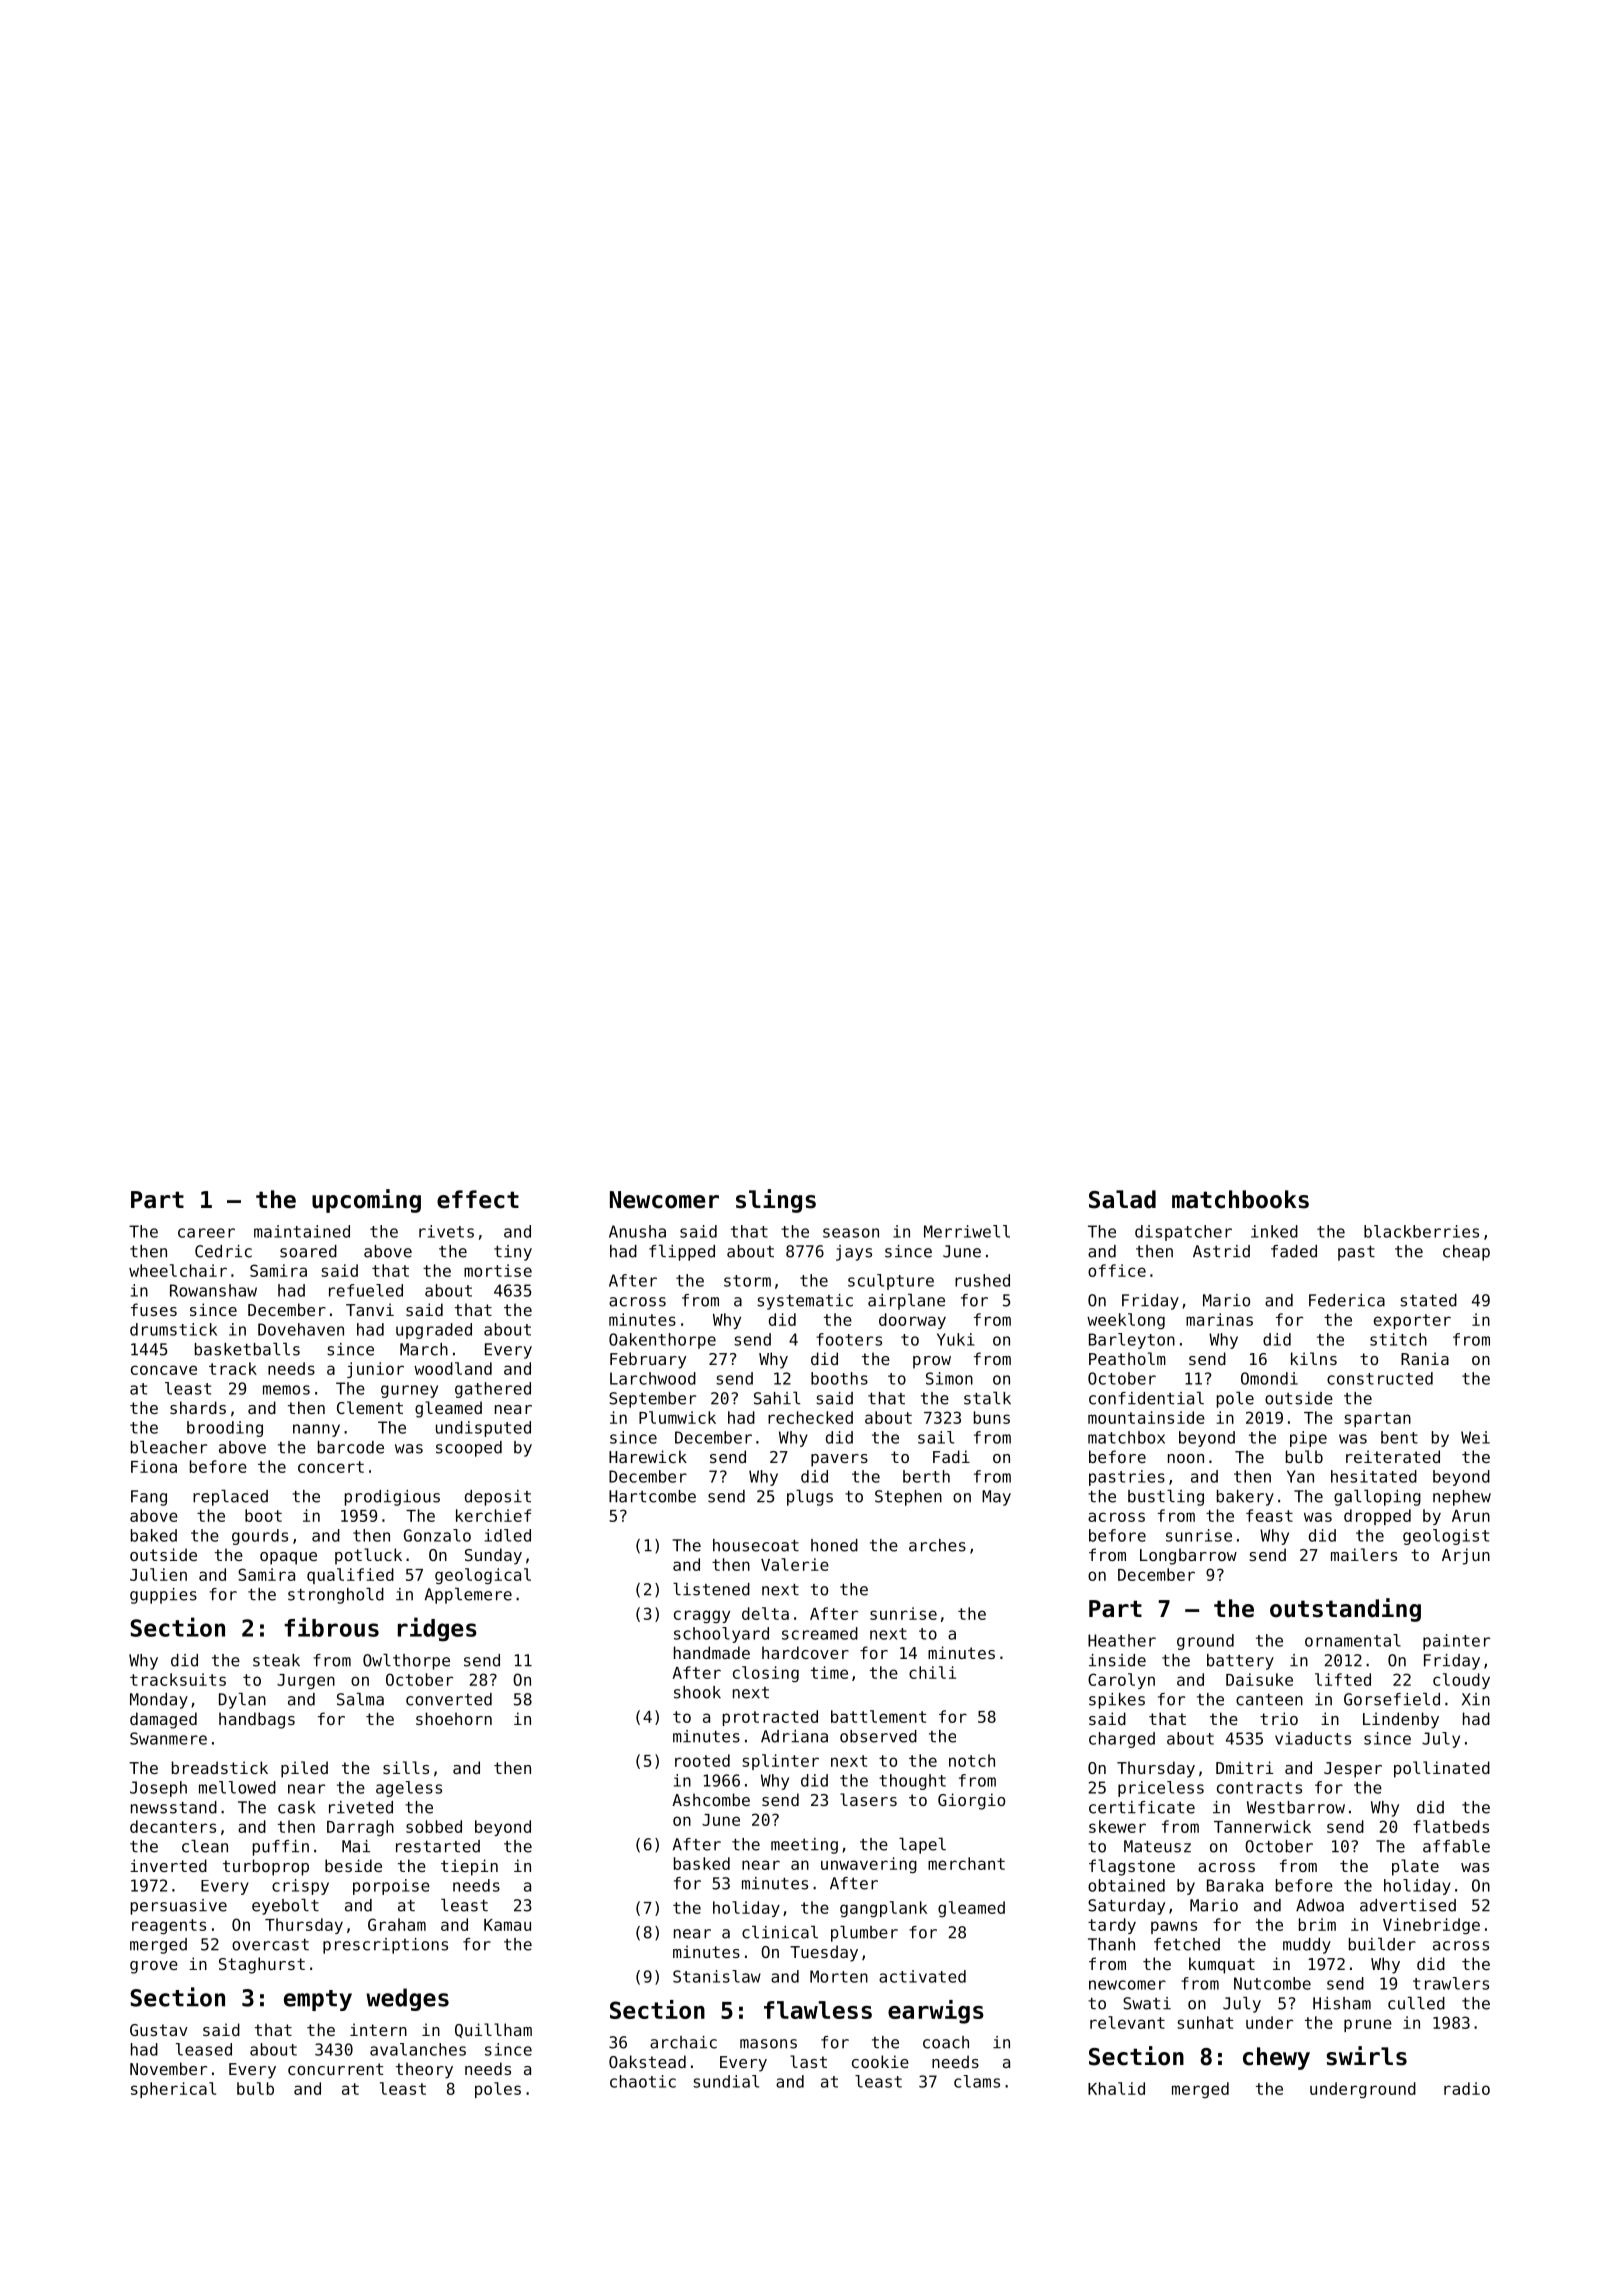  What do you see at coordinates (967, 1231) in the screenshot?
I see `Merriwell` at bounding box center [967, 1231].
